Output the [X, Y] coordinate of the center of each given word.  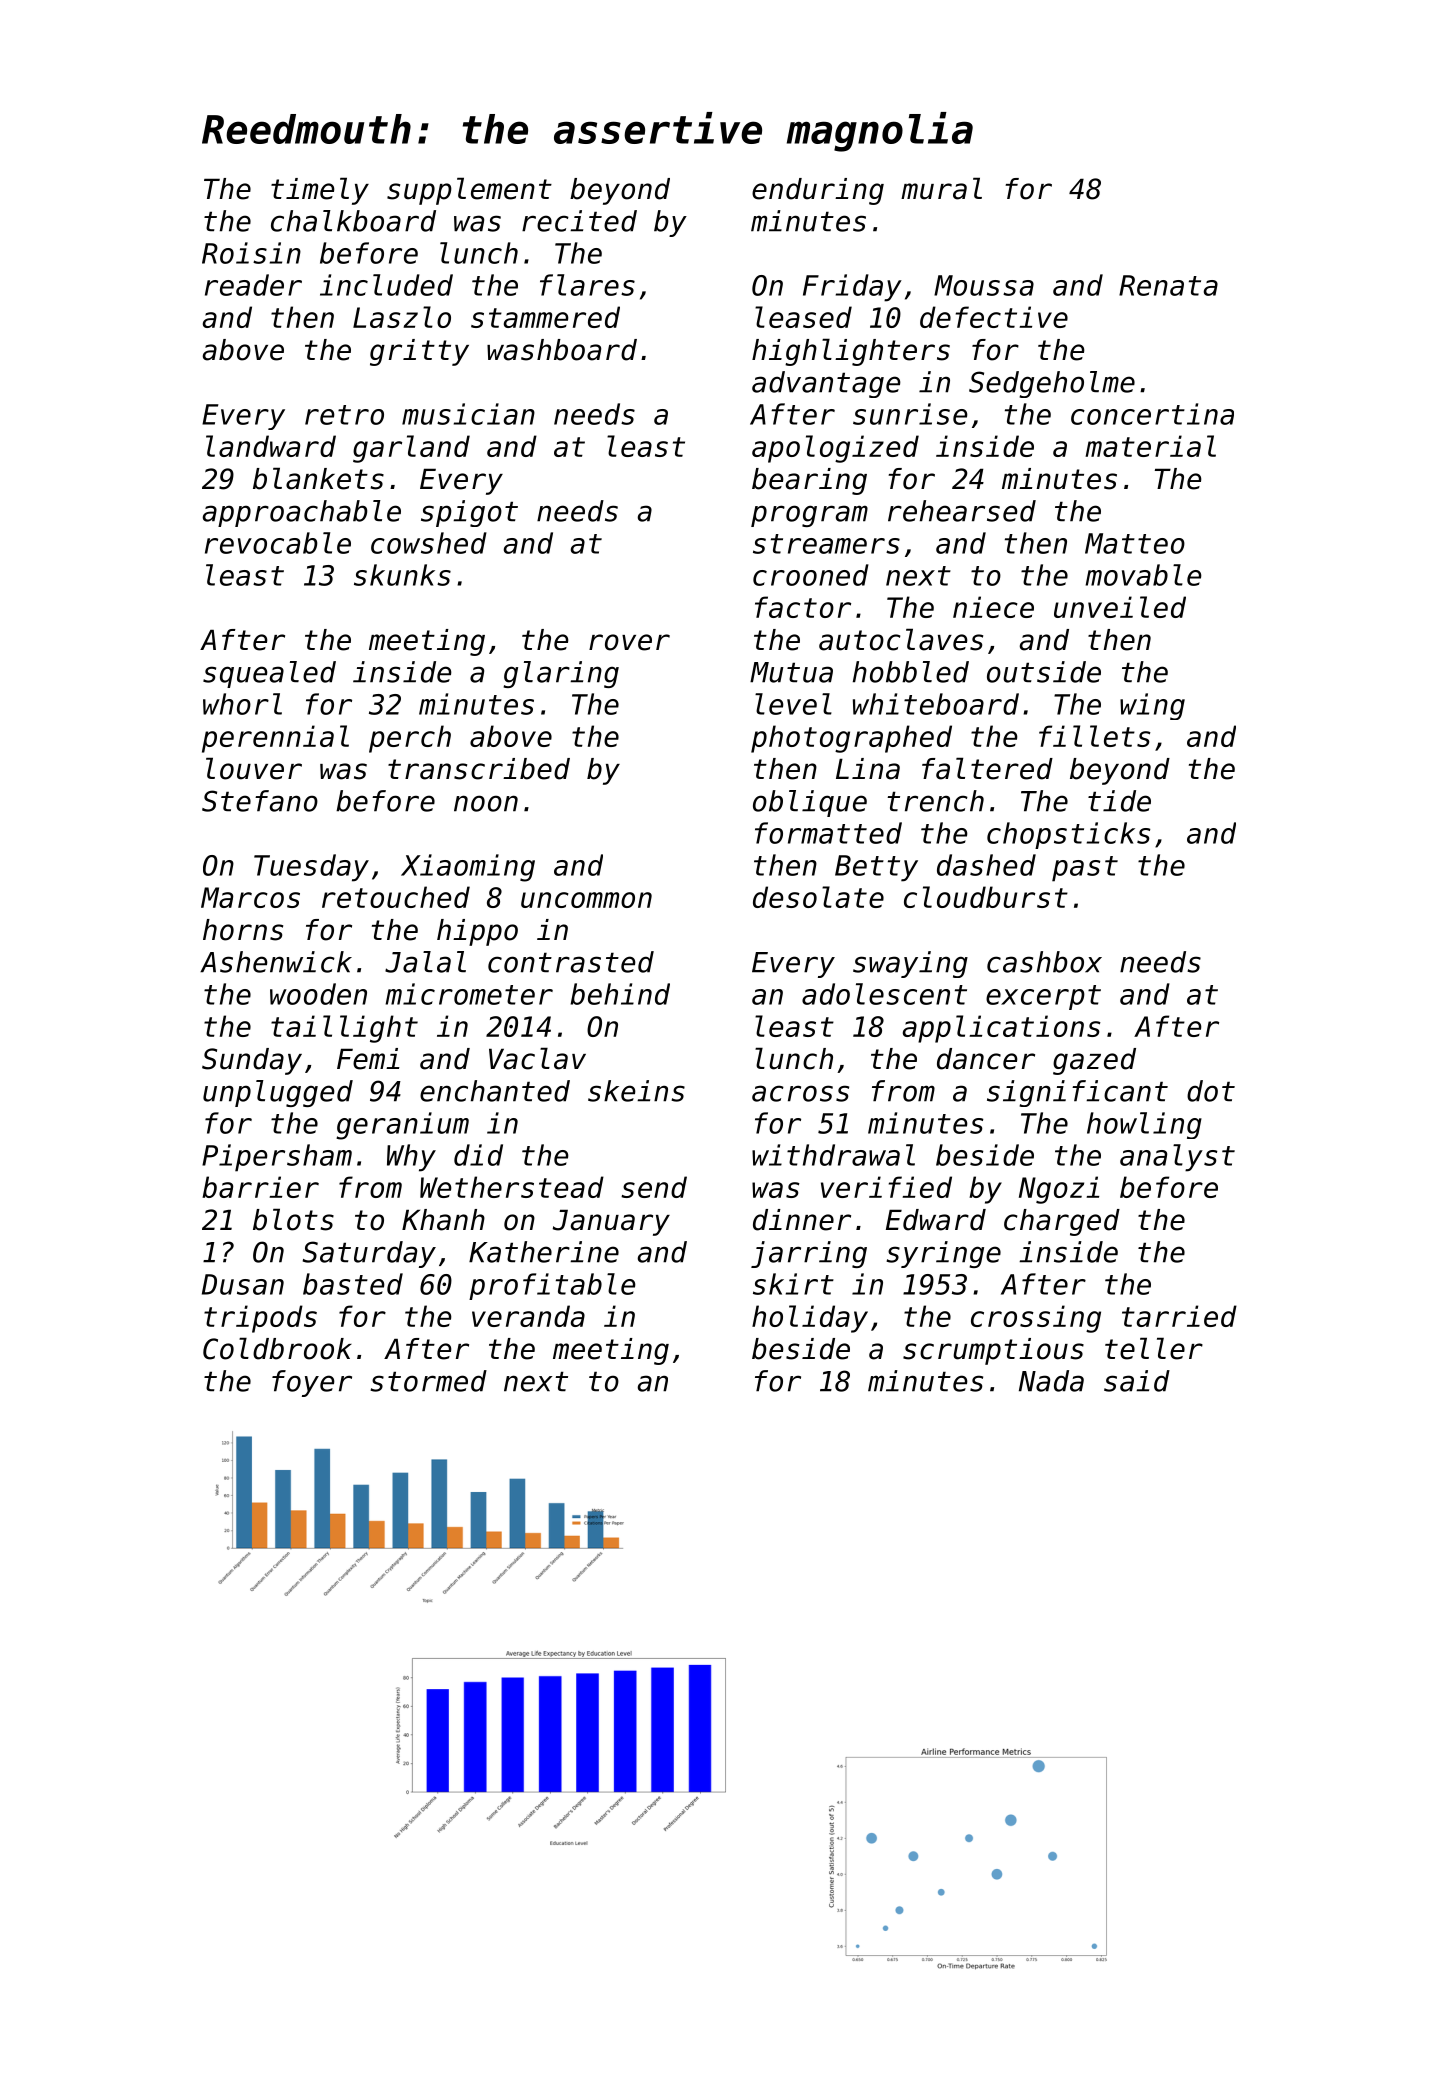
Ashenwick [276, 962]
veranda [528, 1316]
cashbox [1044, 962]
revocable [278, 543]
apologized [835, 449]
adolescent [884, 994]
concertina [1152, 414]
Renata [1168, 285]
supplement [469, 191]
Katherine [544, 1252]
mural [941, 188]
